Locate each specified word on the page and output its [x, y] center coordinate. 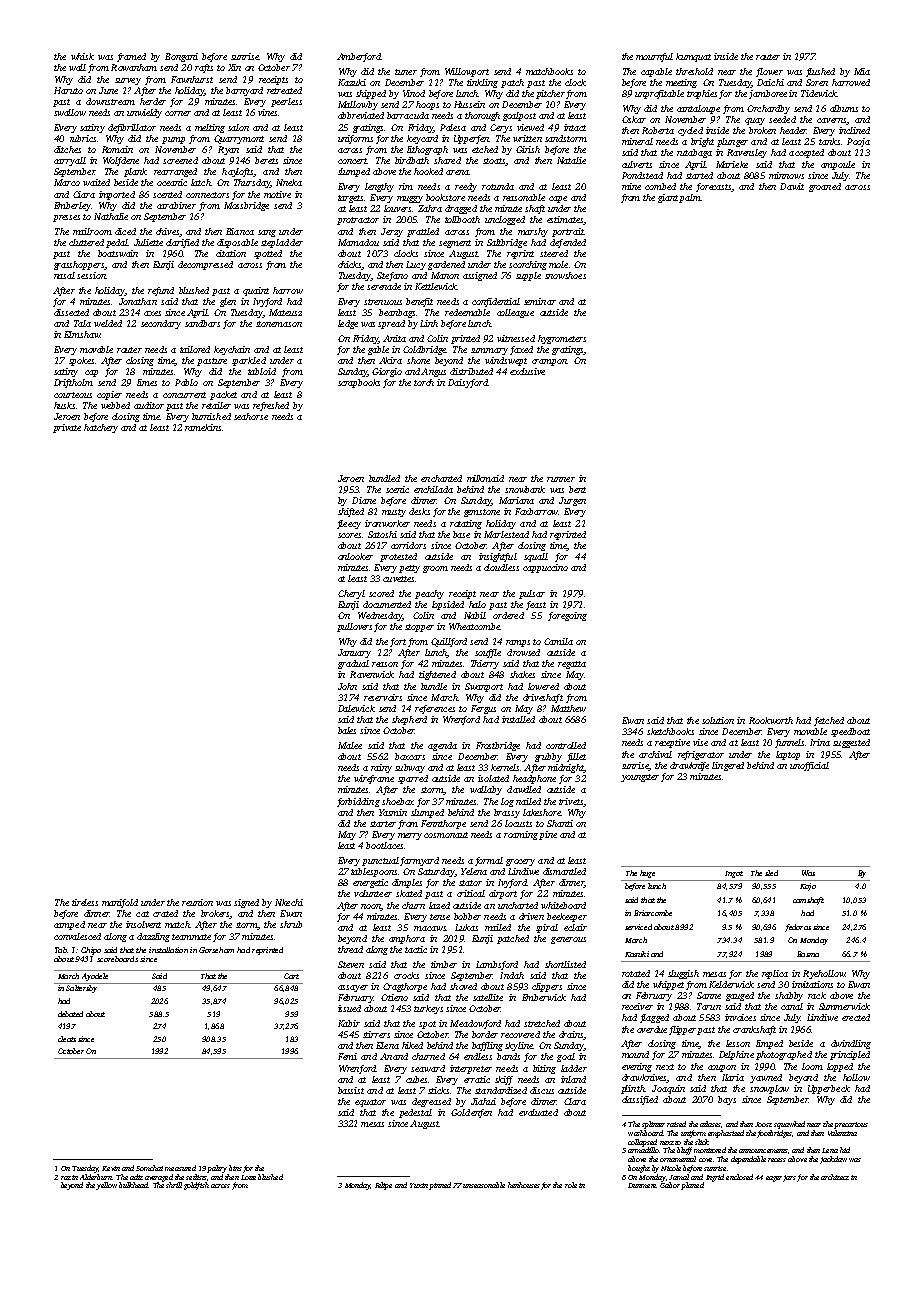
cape [558, 199]
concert [352, 161]
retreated [284, 90]
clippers [547, 987]
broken [762, 130]
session [91, 275]
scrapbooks [359, 383]
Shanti [560, 823]
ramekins [203, 427]
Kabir [349, 1023]
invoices [740, 1017]
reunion [197, 902]
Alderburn [96, 1177]
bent [577, 489]
